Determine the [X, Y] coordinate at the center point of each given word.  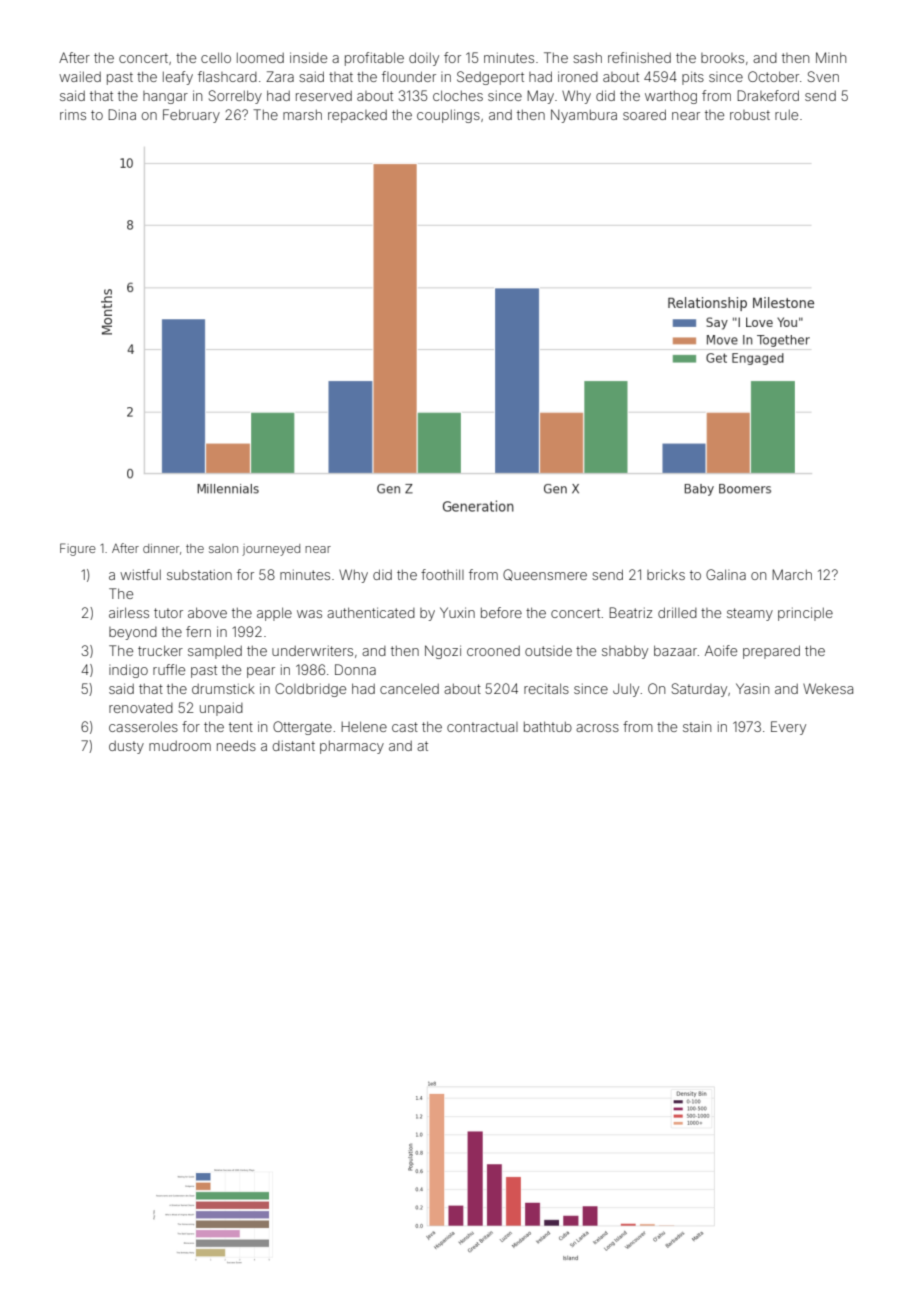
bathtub [548, 726]
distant [294, 745]
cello [216, 57]
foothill [442, 574]
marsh [302, 115]
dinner [161, 548]
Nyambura [584, 116]
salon [223, 548]
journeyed [271, 550]
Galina [726, 574]
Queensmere [545, 575]
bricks [666, 574]
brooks [722, 58]
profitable [374, 59]
